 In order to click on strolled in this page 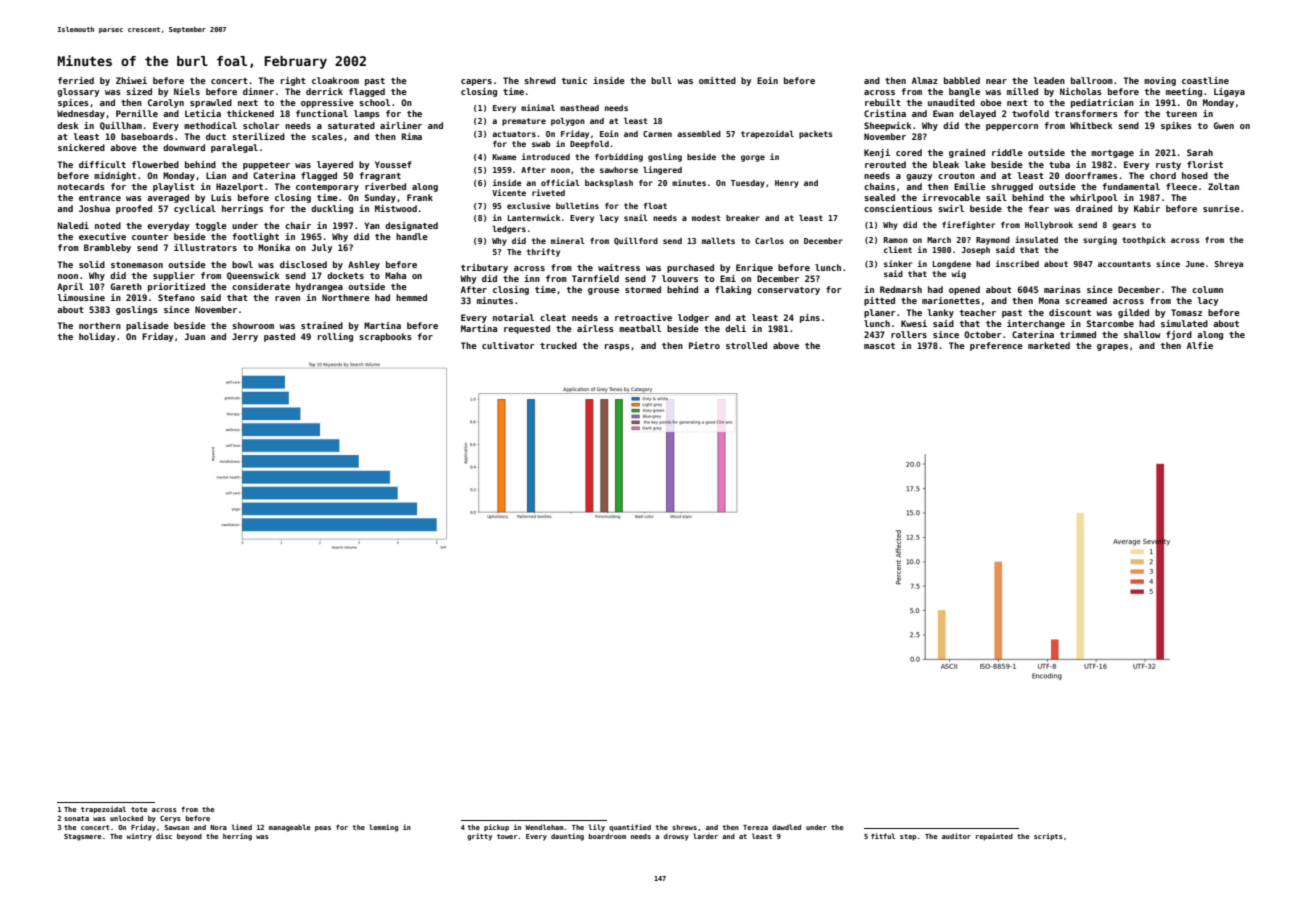, I will do `click(746, 345)`.
